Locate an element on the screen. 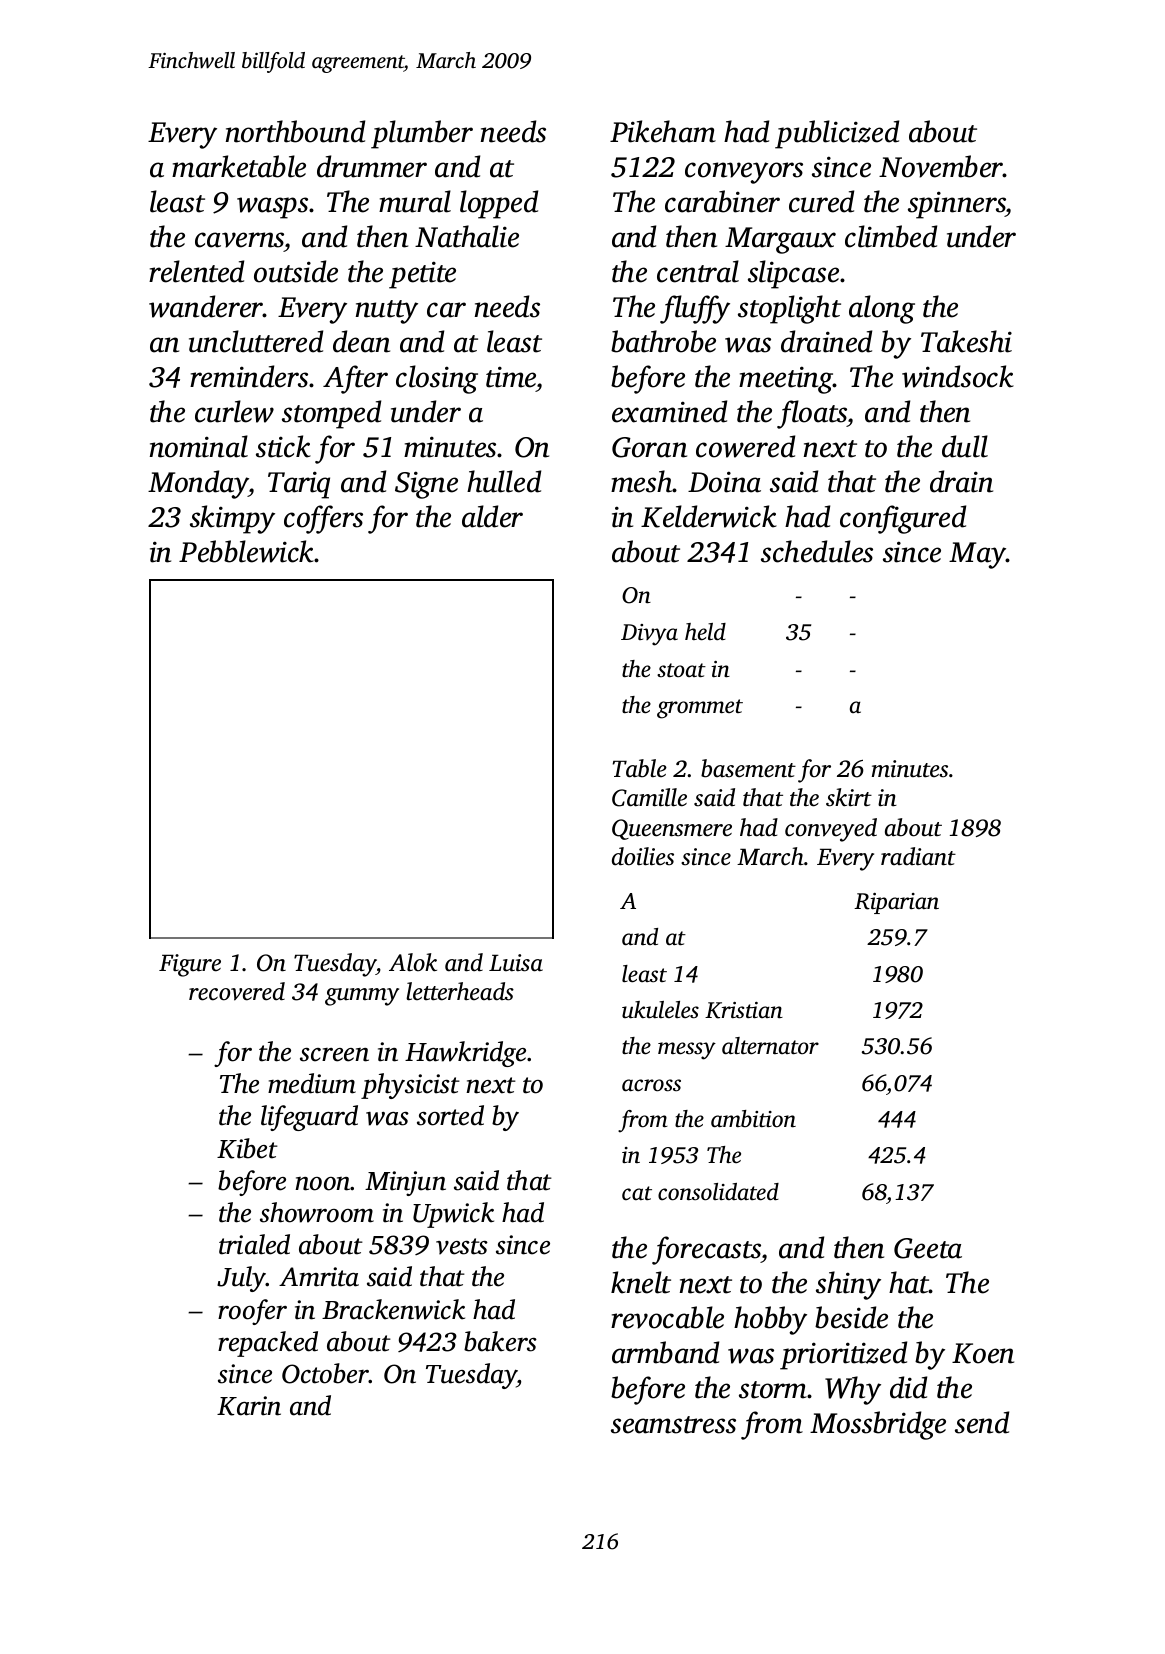 The image size is (1165, 1654). November is located at coordinates (941, 166).
